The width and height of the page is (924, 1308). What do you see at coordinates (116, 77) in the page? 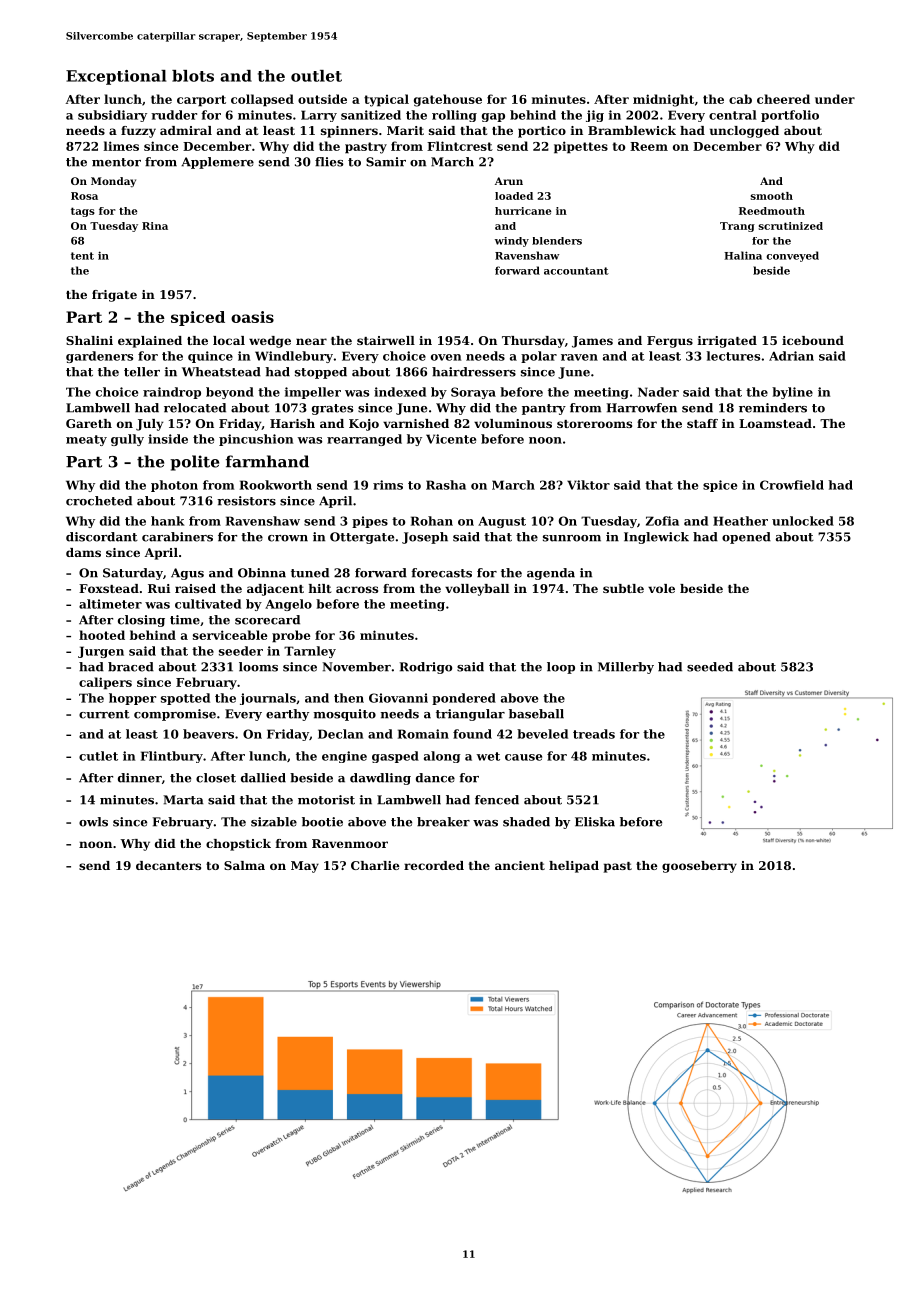
I see `Exceptional` at bounding box center [116, 77].
